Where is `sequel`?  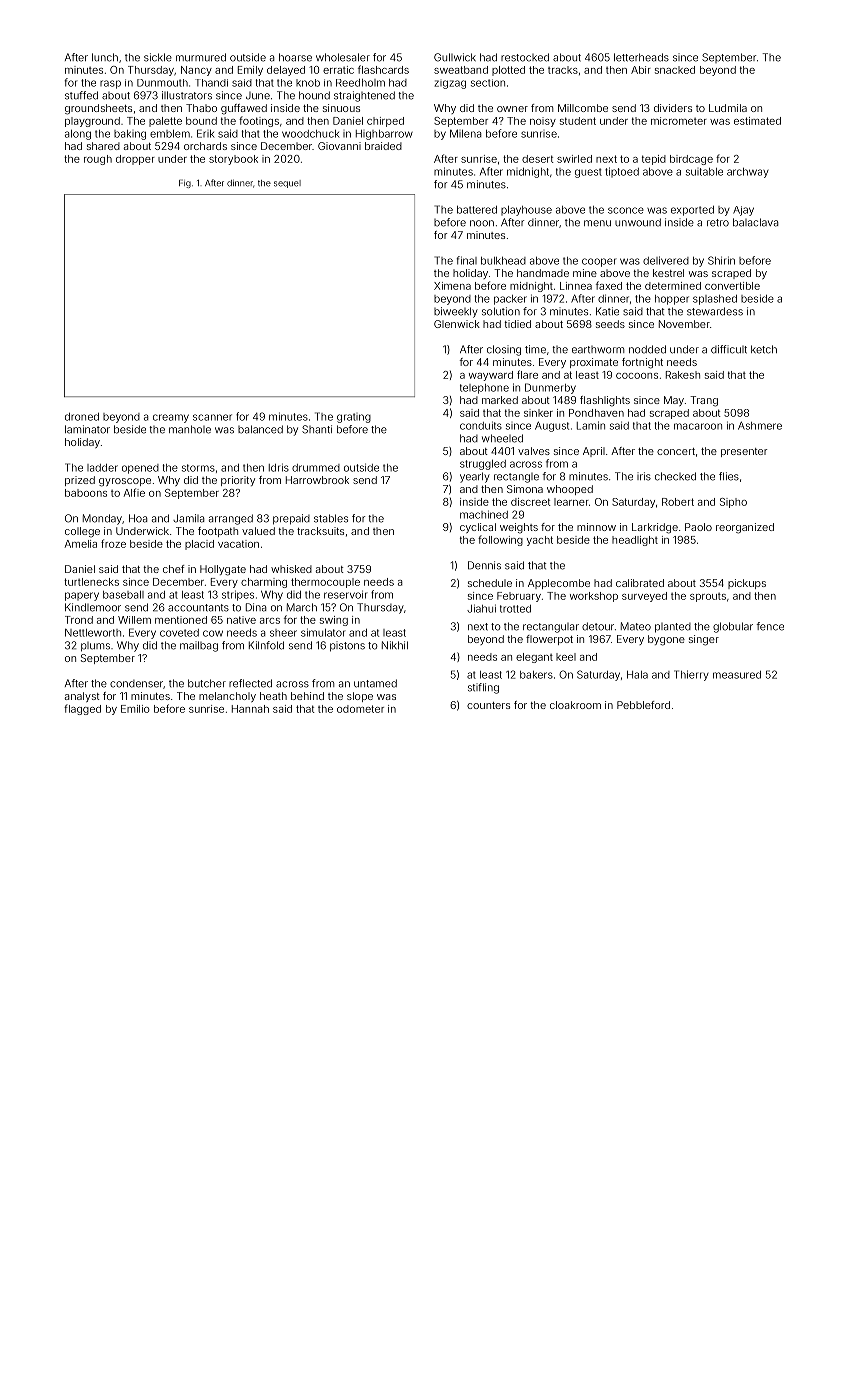
sequel is located at coordinates (287, 184).
